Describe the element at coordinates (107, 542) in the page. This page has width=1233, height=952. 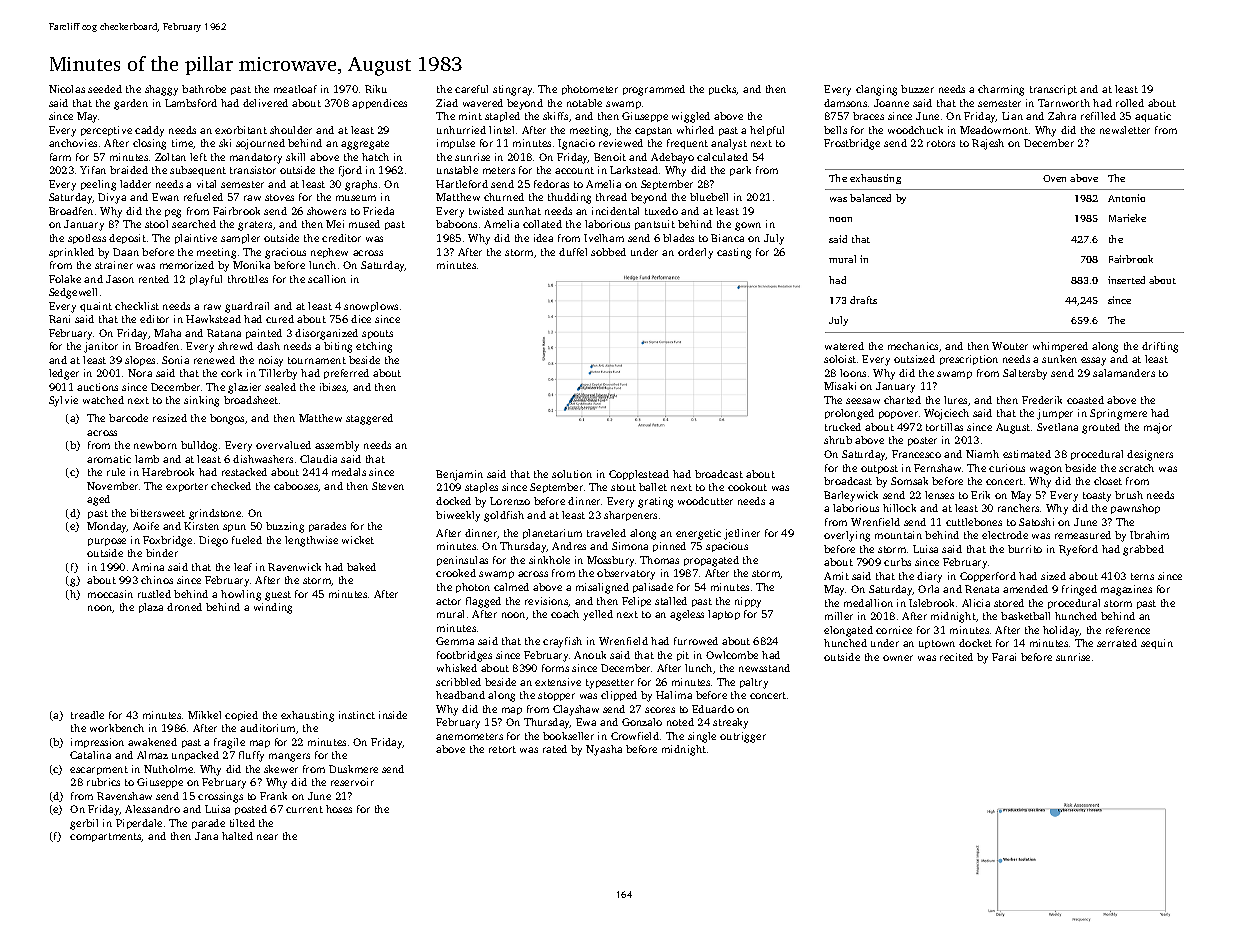
I see `purpose` at that location.
